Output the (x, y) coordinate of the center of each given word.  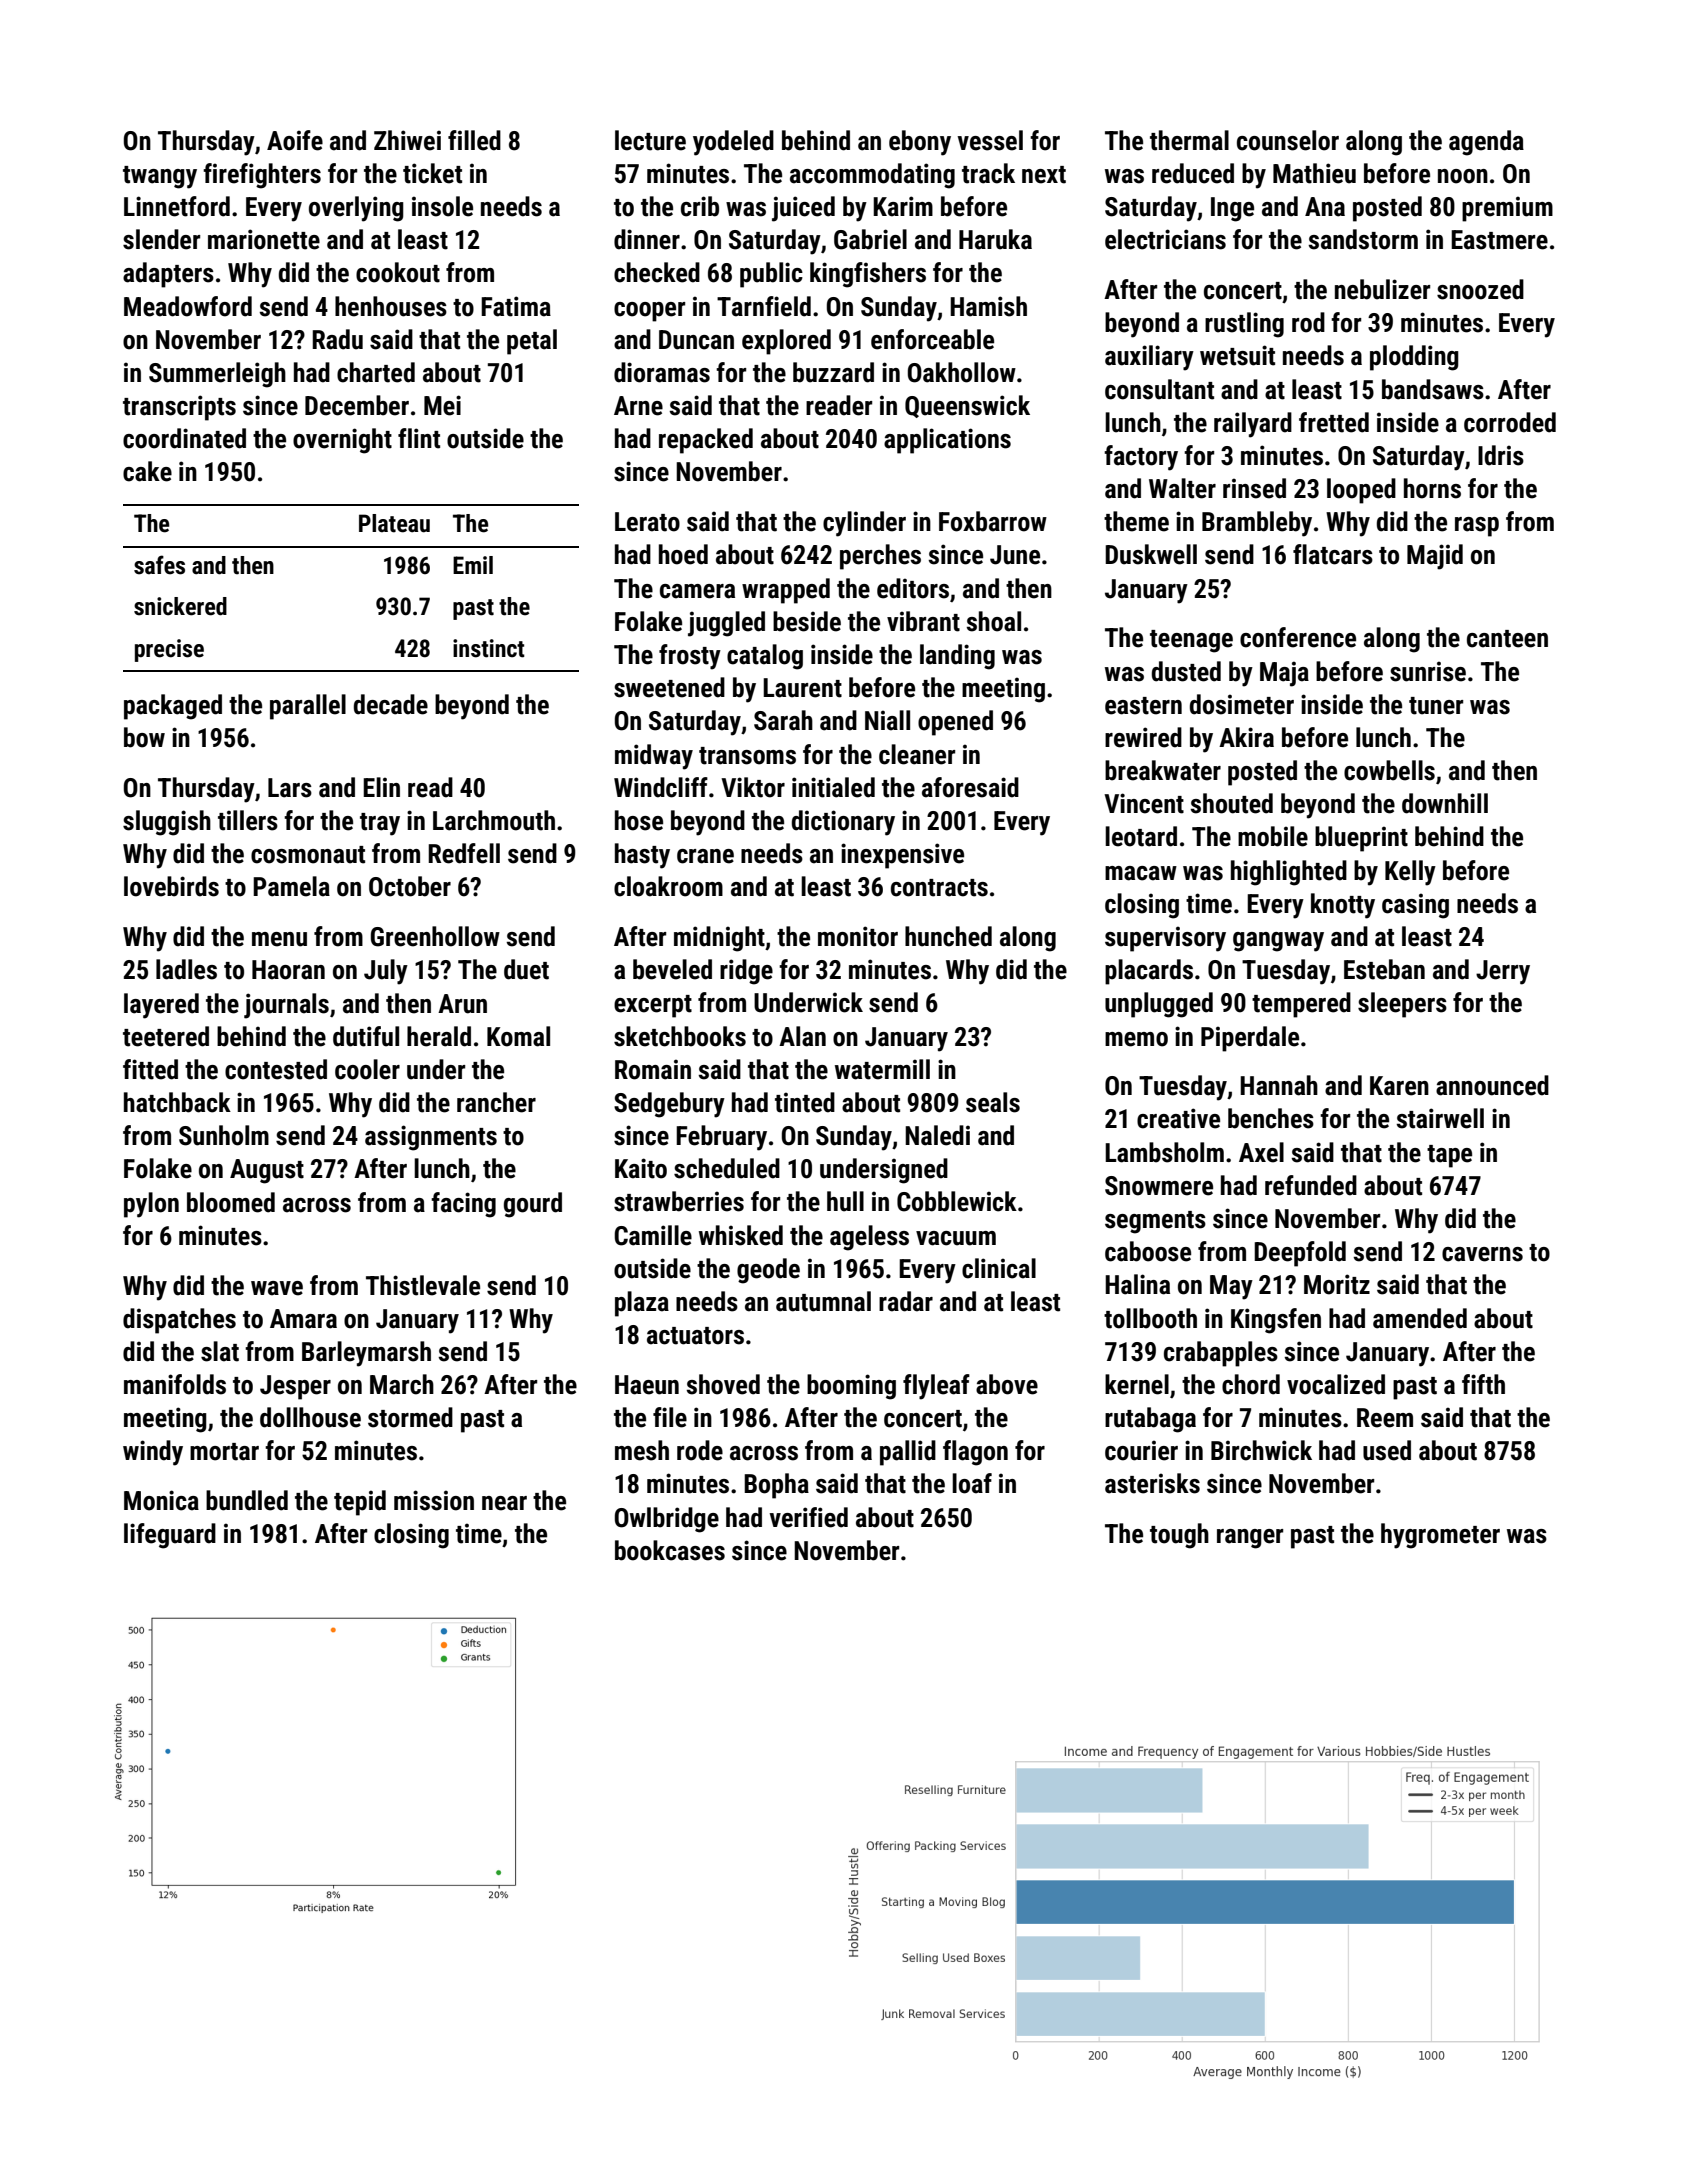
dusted (1186, 671)
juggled (726, 624)
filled (474, 140)
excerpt (653, 1006)
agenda (1486, 143)
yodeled (733, 143)
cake (147, 471)
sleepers (1402, 1005)
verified (808, 1517)
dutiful (366, 1036)
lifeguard (170, 1536)
